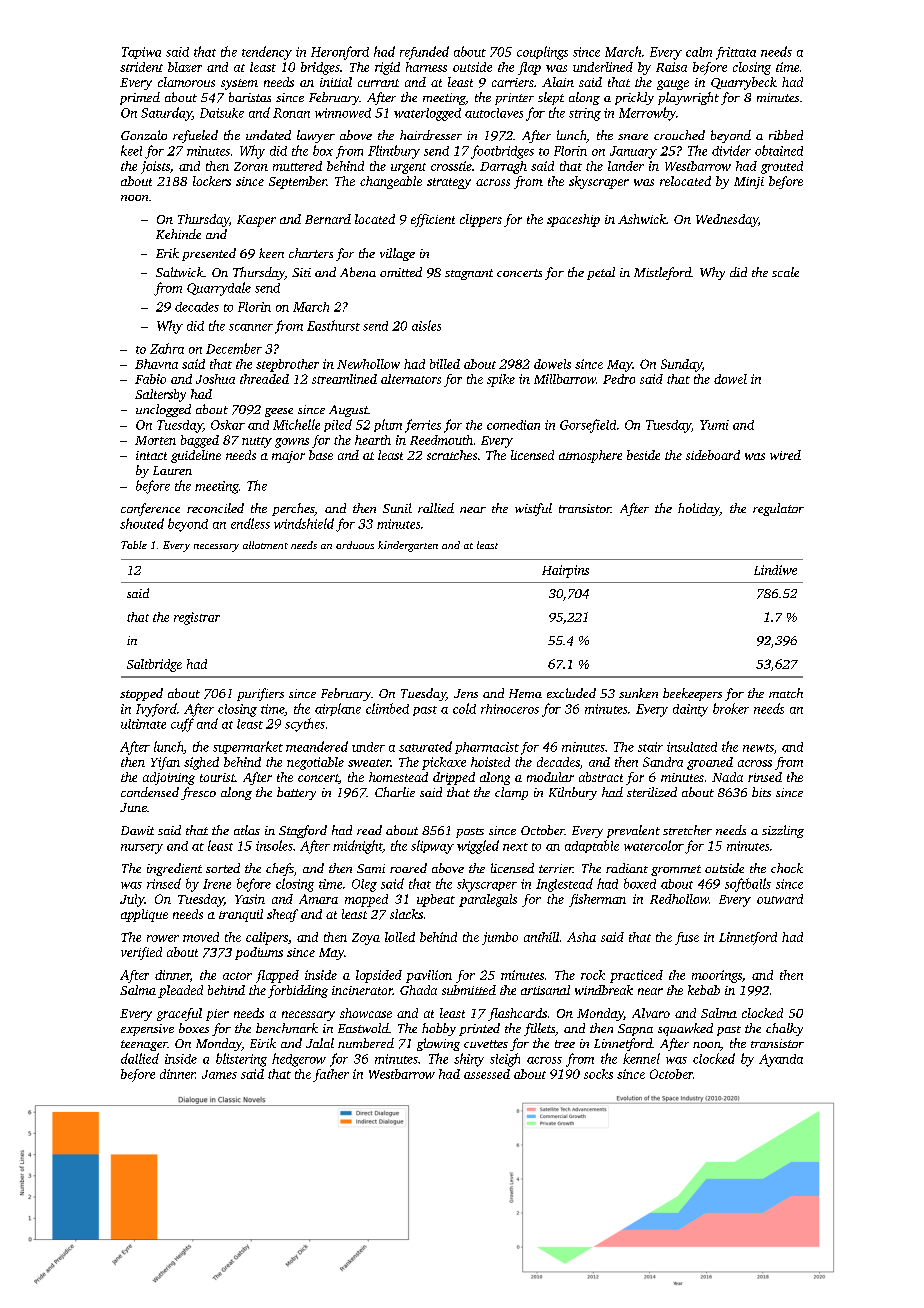 Image resolution: width=924 pixels, height=1308 pixels. Describe the element at coordinates (758, 748) in the page. I see `newts` at that location.
